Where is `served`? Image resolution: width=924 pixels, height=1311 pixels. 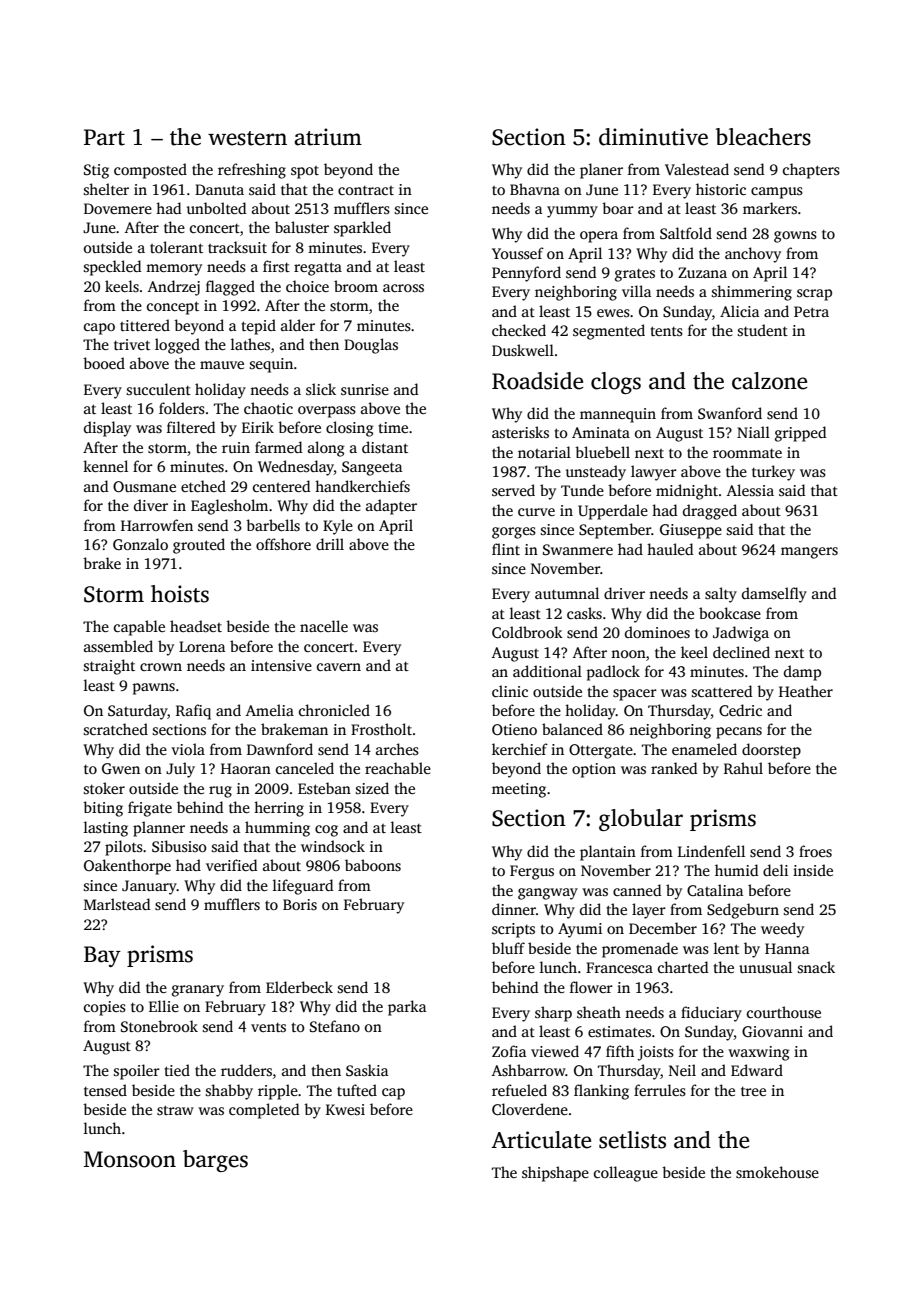
served is located at coordinates (513, 490).
